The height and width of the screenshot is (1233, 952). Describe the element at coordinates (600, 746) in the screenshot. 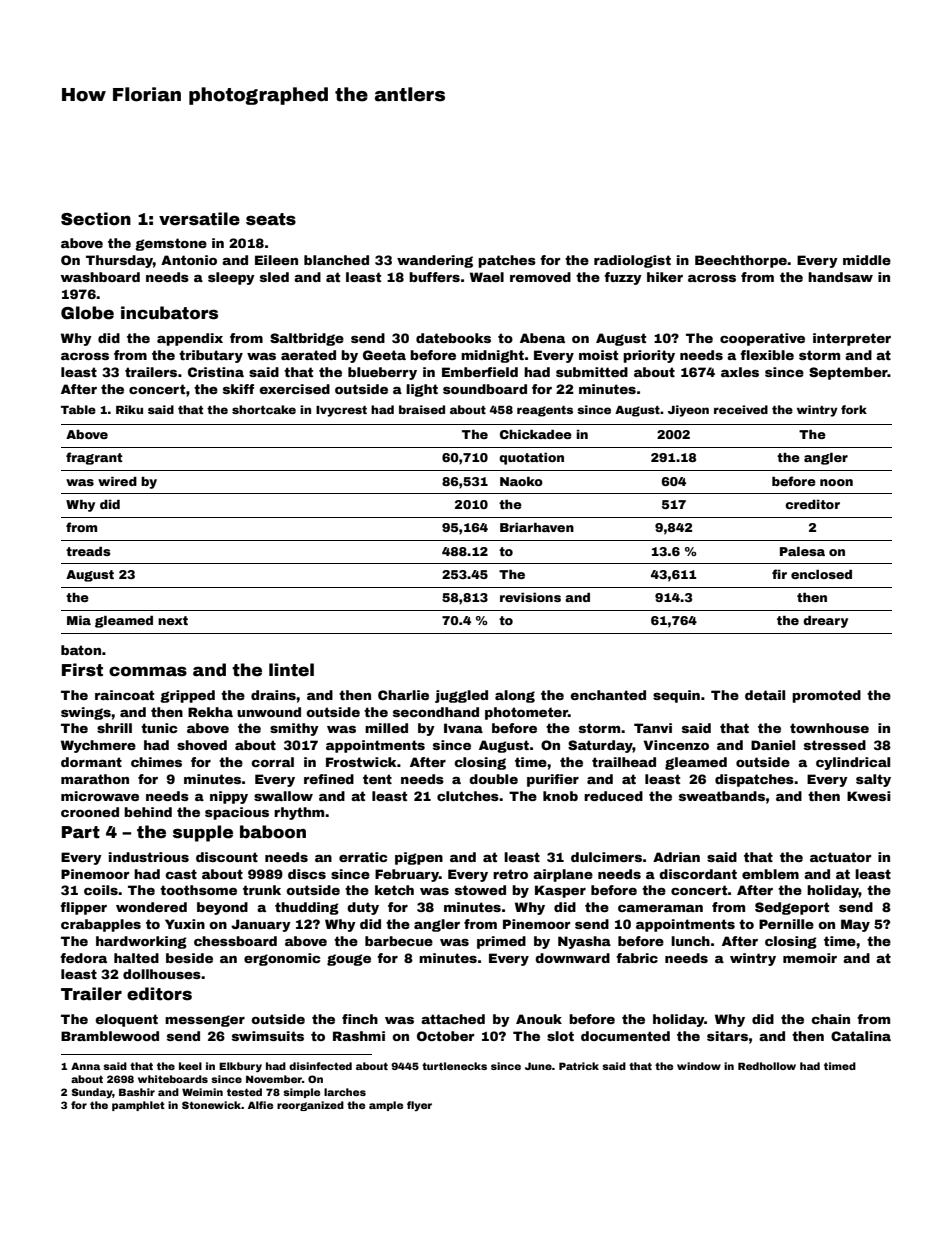

I see `Saturday` at that location.
